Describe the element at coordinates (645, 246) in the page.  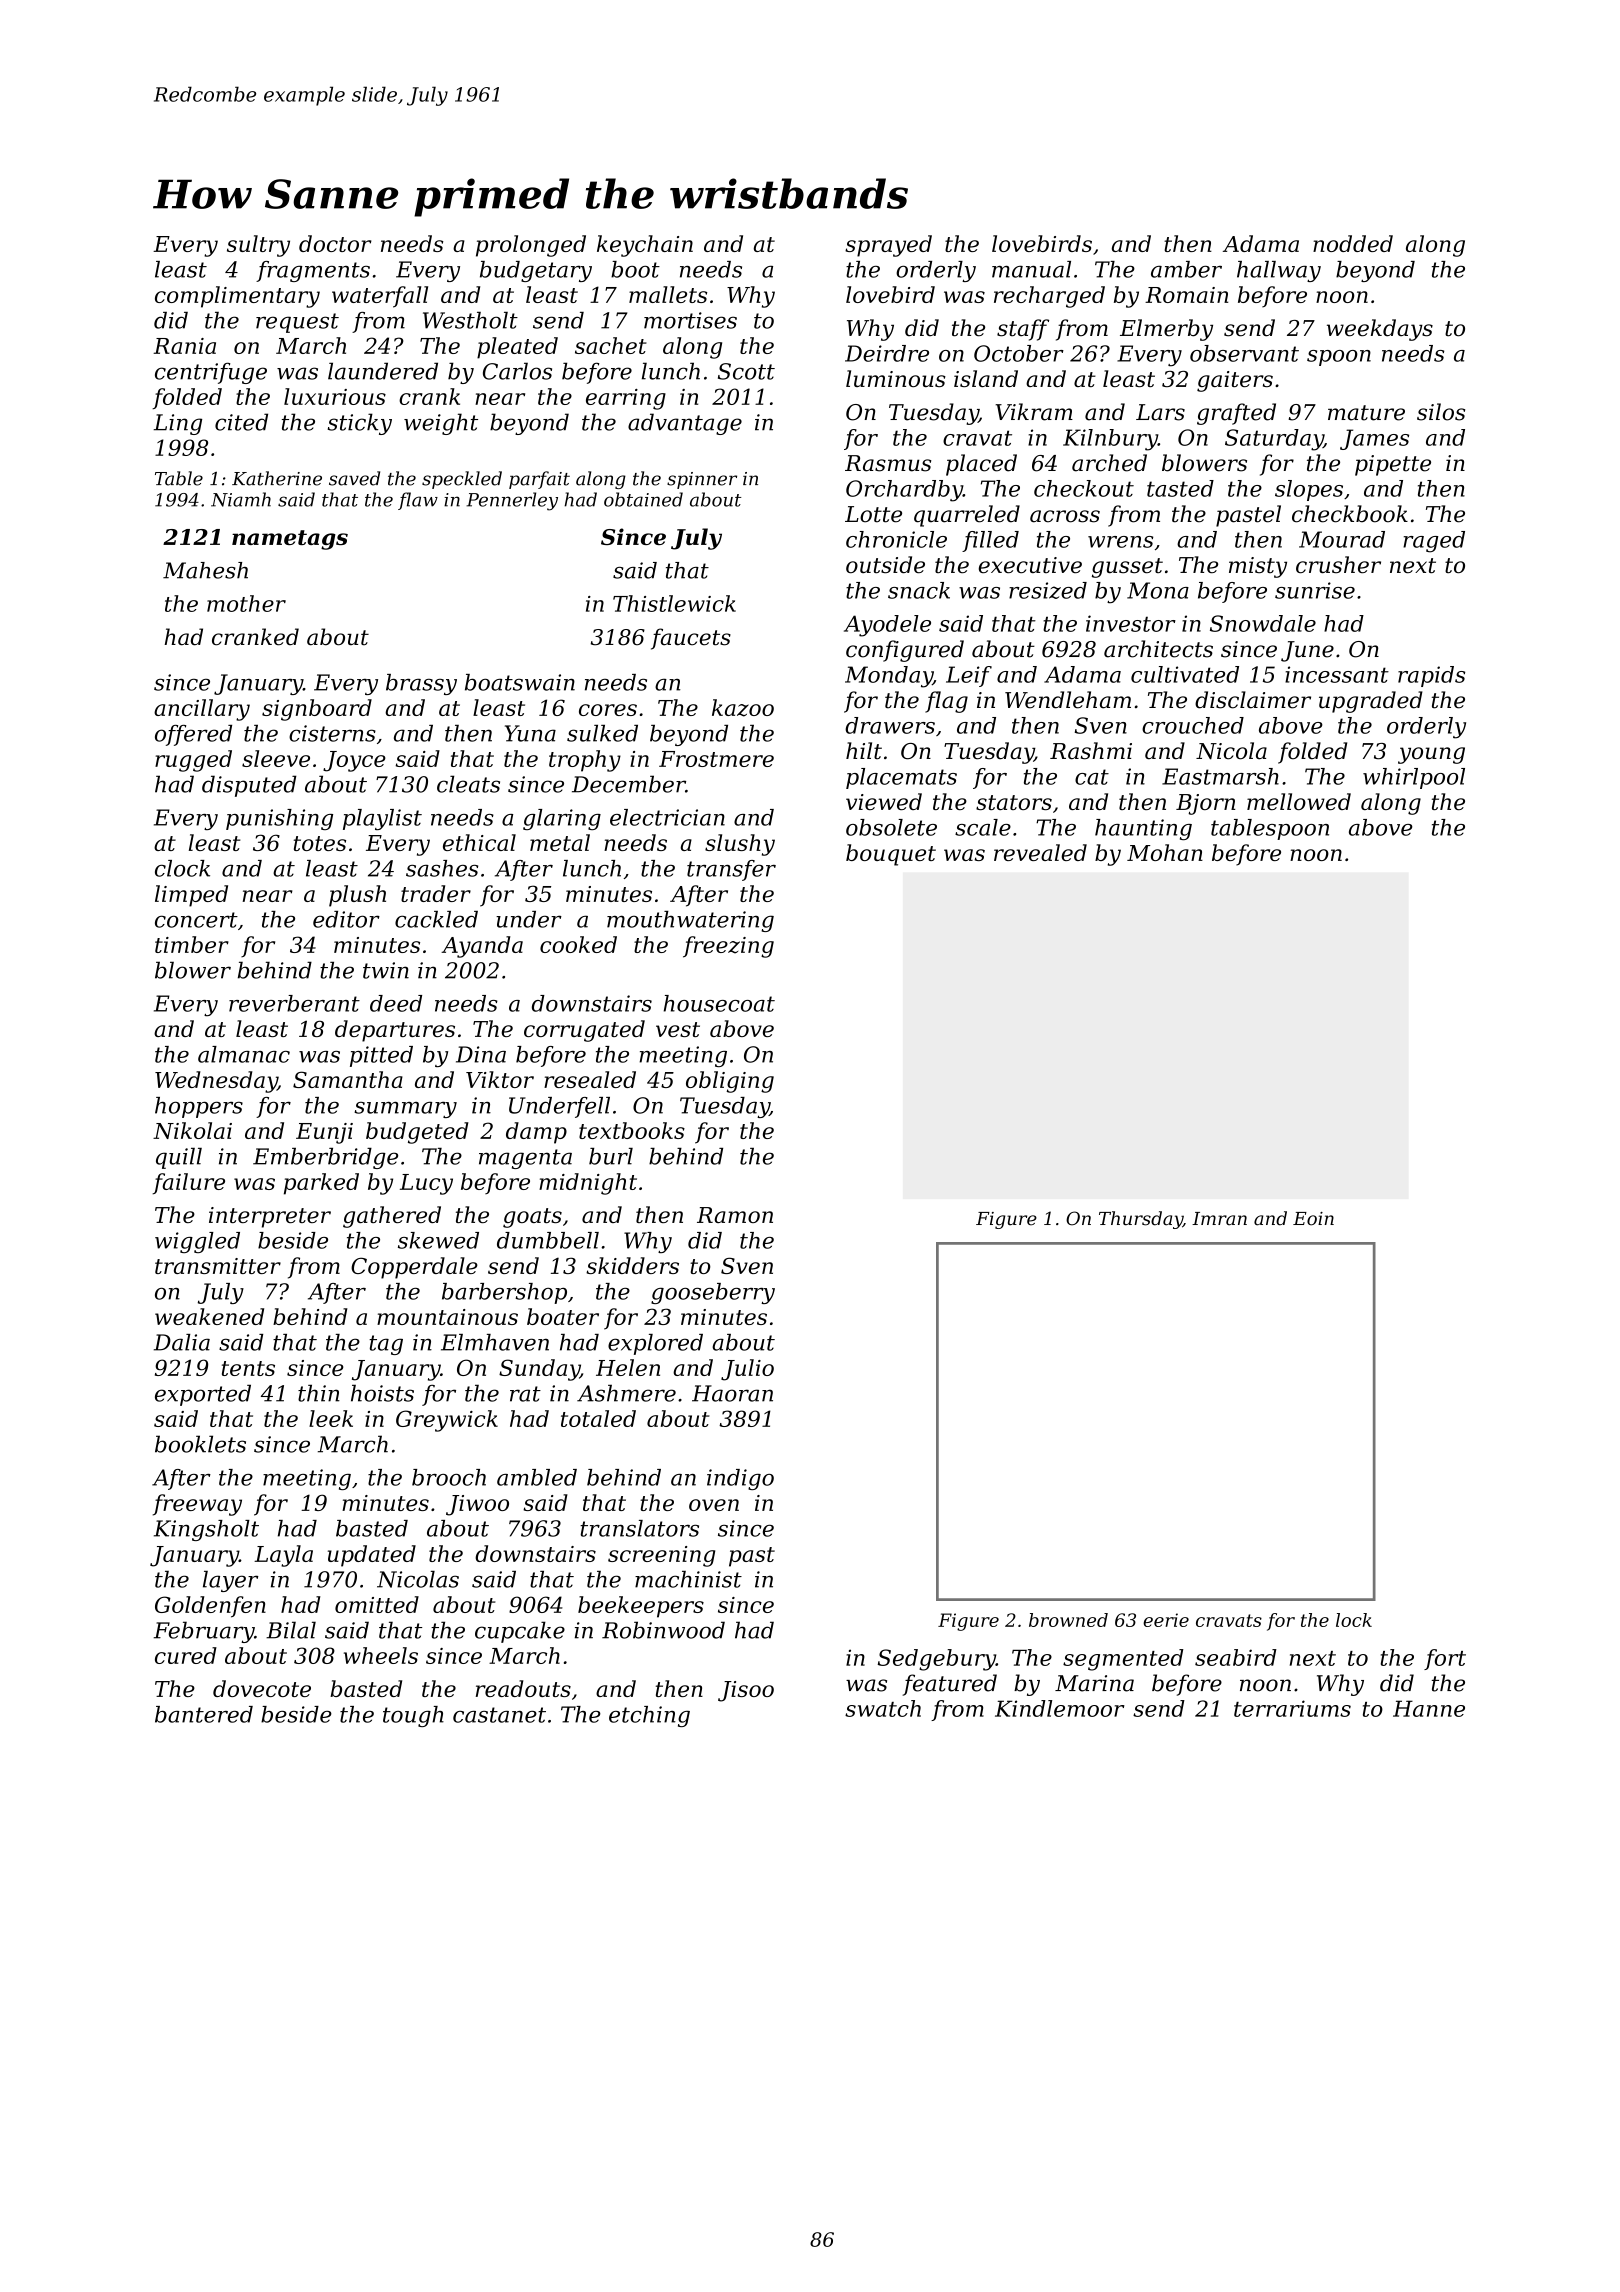
I see `keychain` at that location.
